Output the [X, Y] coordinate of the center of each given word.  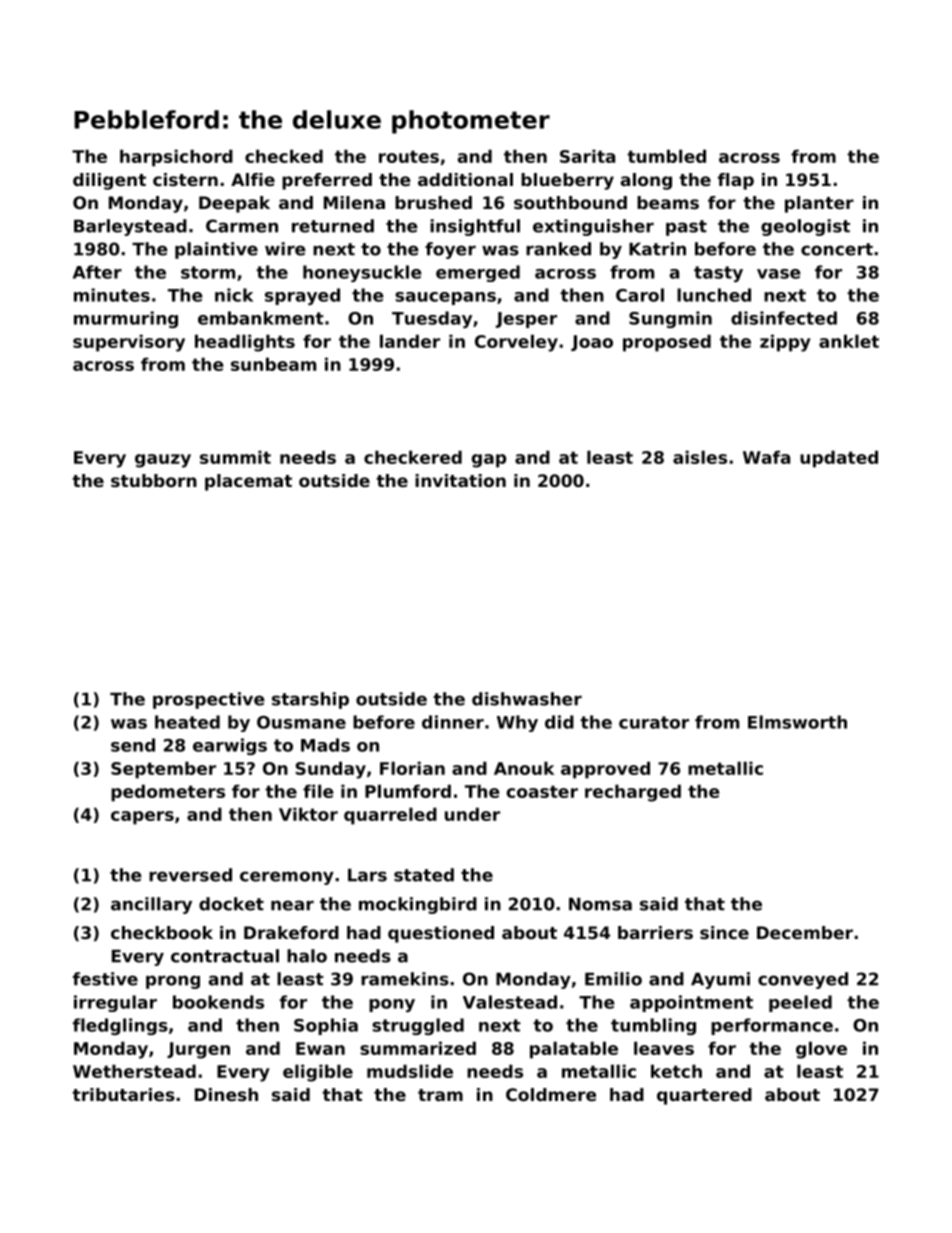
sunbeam [273, 364]
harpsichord [176, 158]
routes [409, 156]
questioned [441, 934]
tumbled [666, 156]
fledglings [120, 1026]
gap [489, 461]
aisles [700, 457]
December [805, 932]
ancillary [151, 905]
